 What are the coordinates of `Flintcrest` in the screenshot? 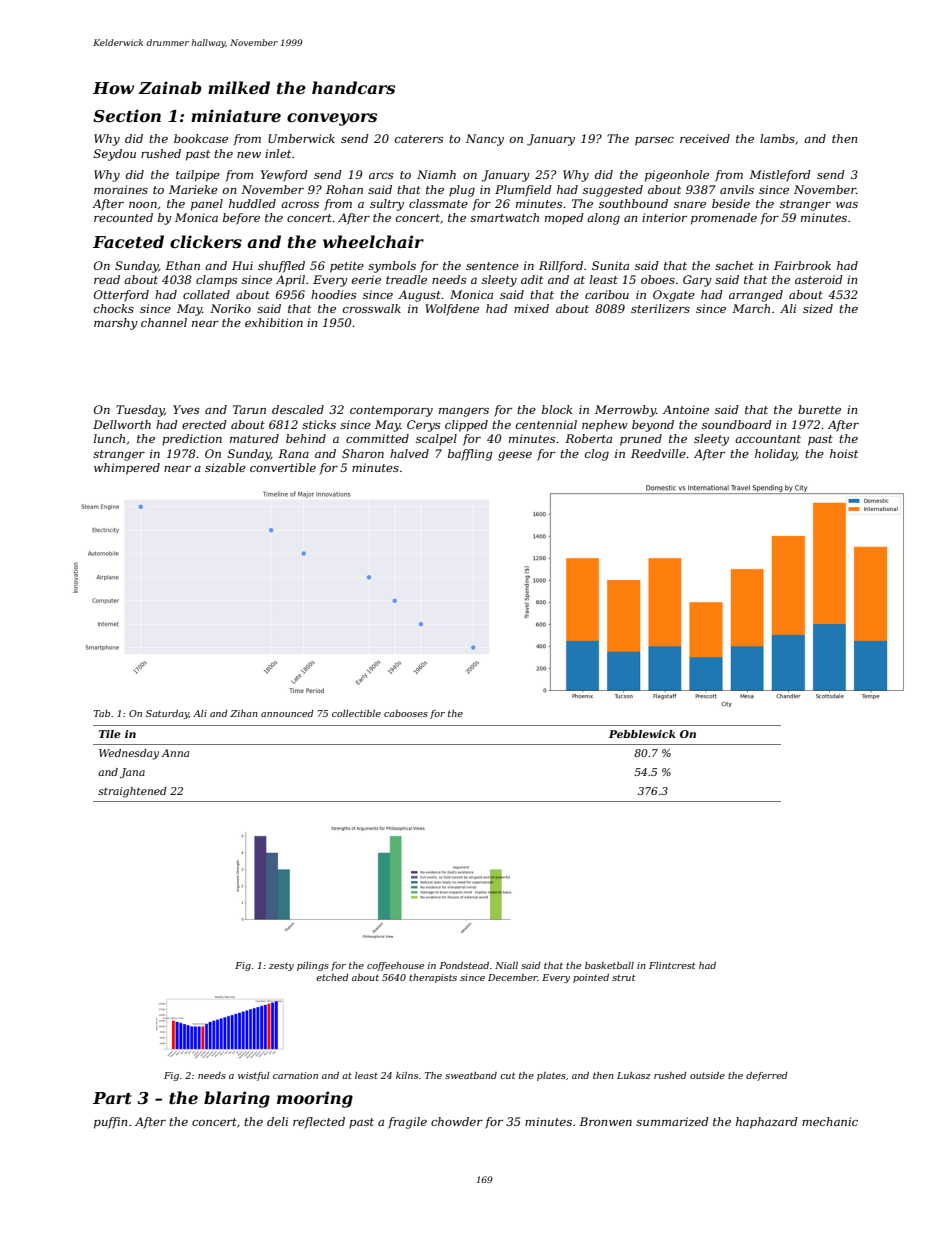 It's located at (672, 965).
